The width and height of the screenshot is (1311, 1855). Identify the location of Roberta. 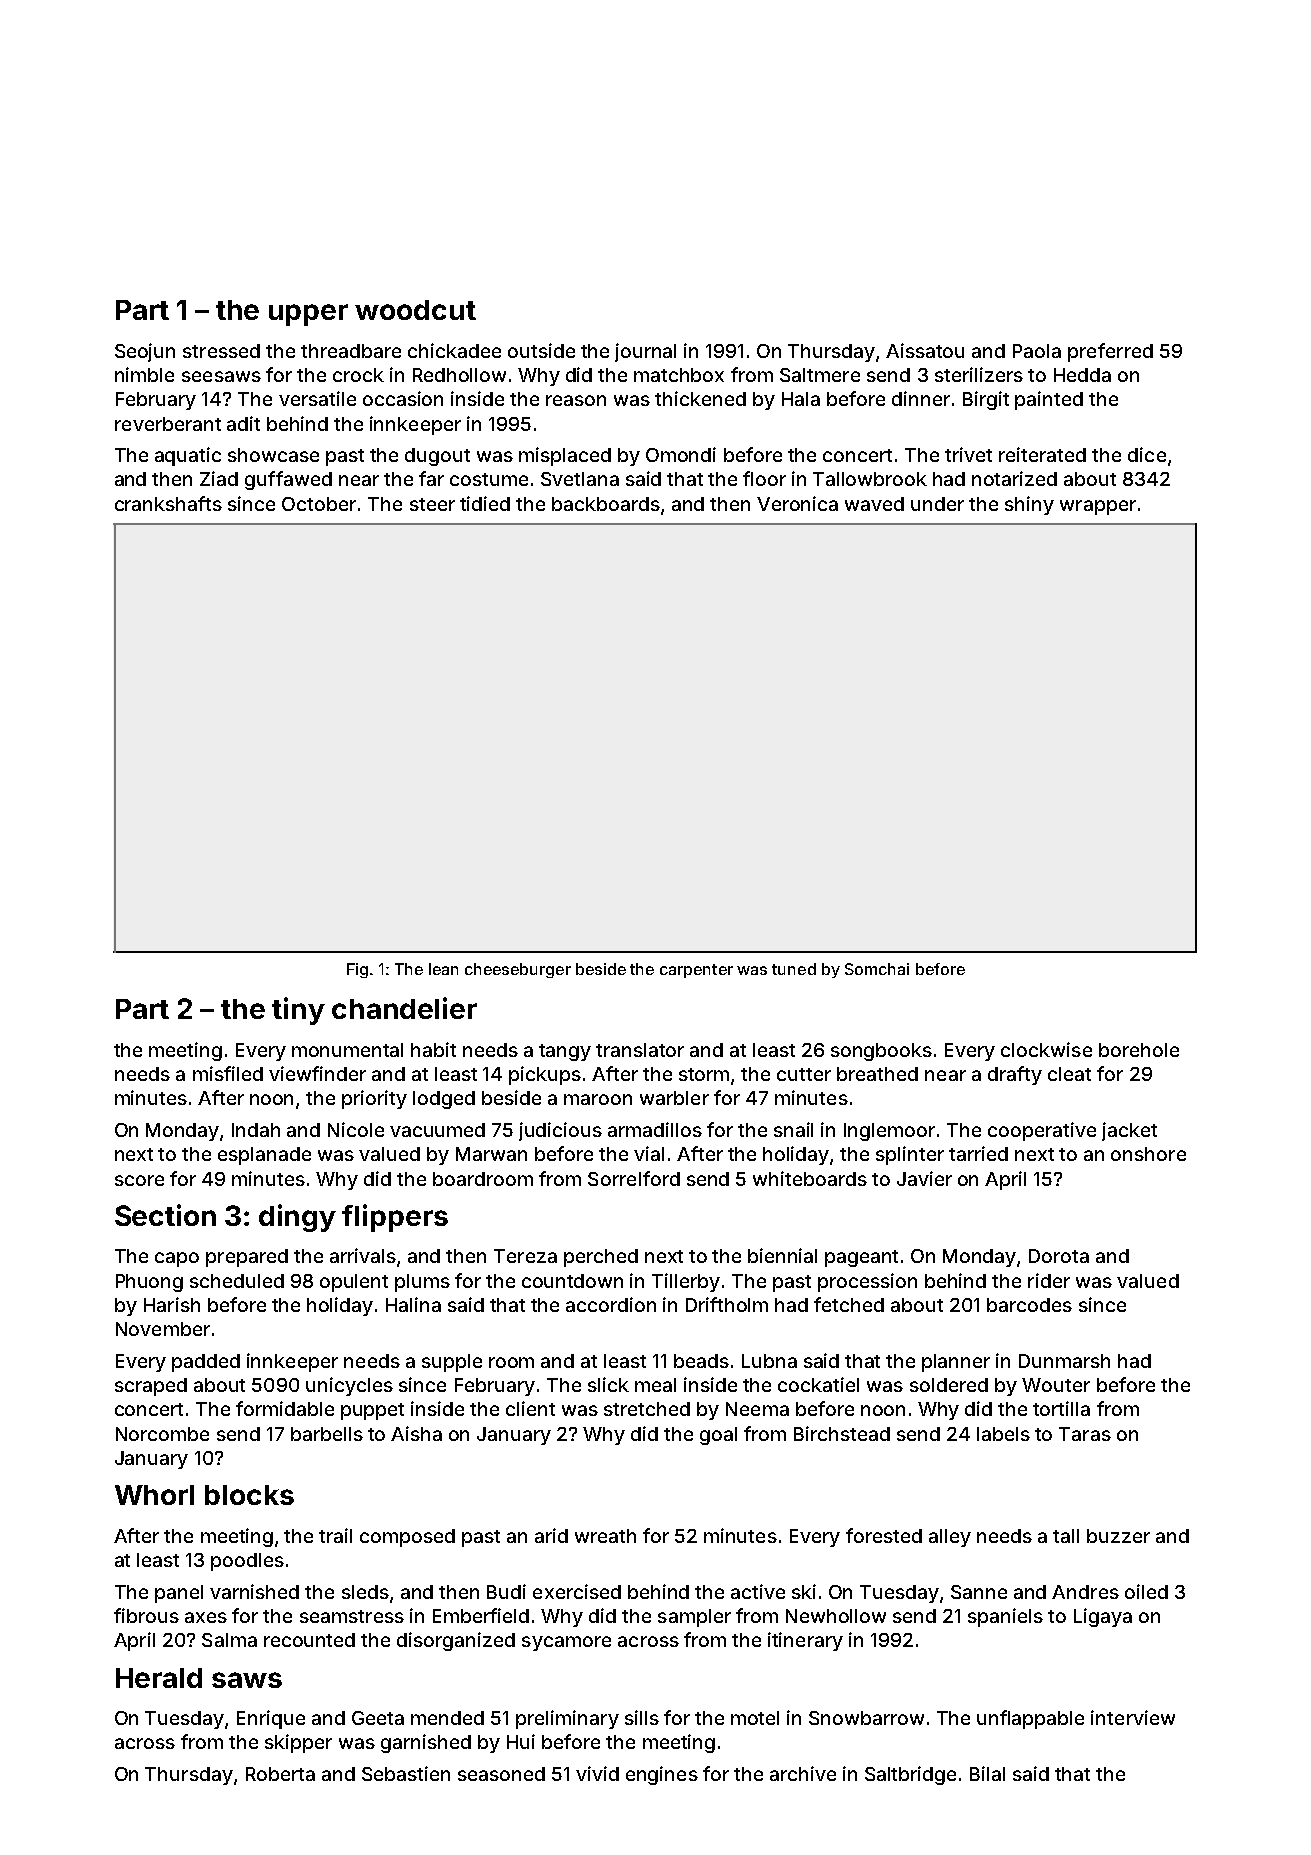
(280, 1774).
